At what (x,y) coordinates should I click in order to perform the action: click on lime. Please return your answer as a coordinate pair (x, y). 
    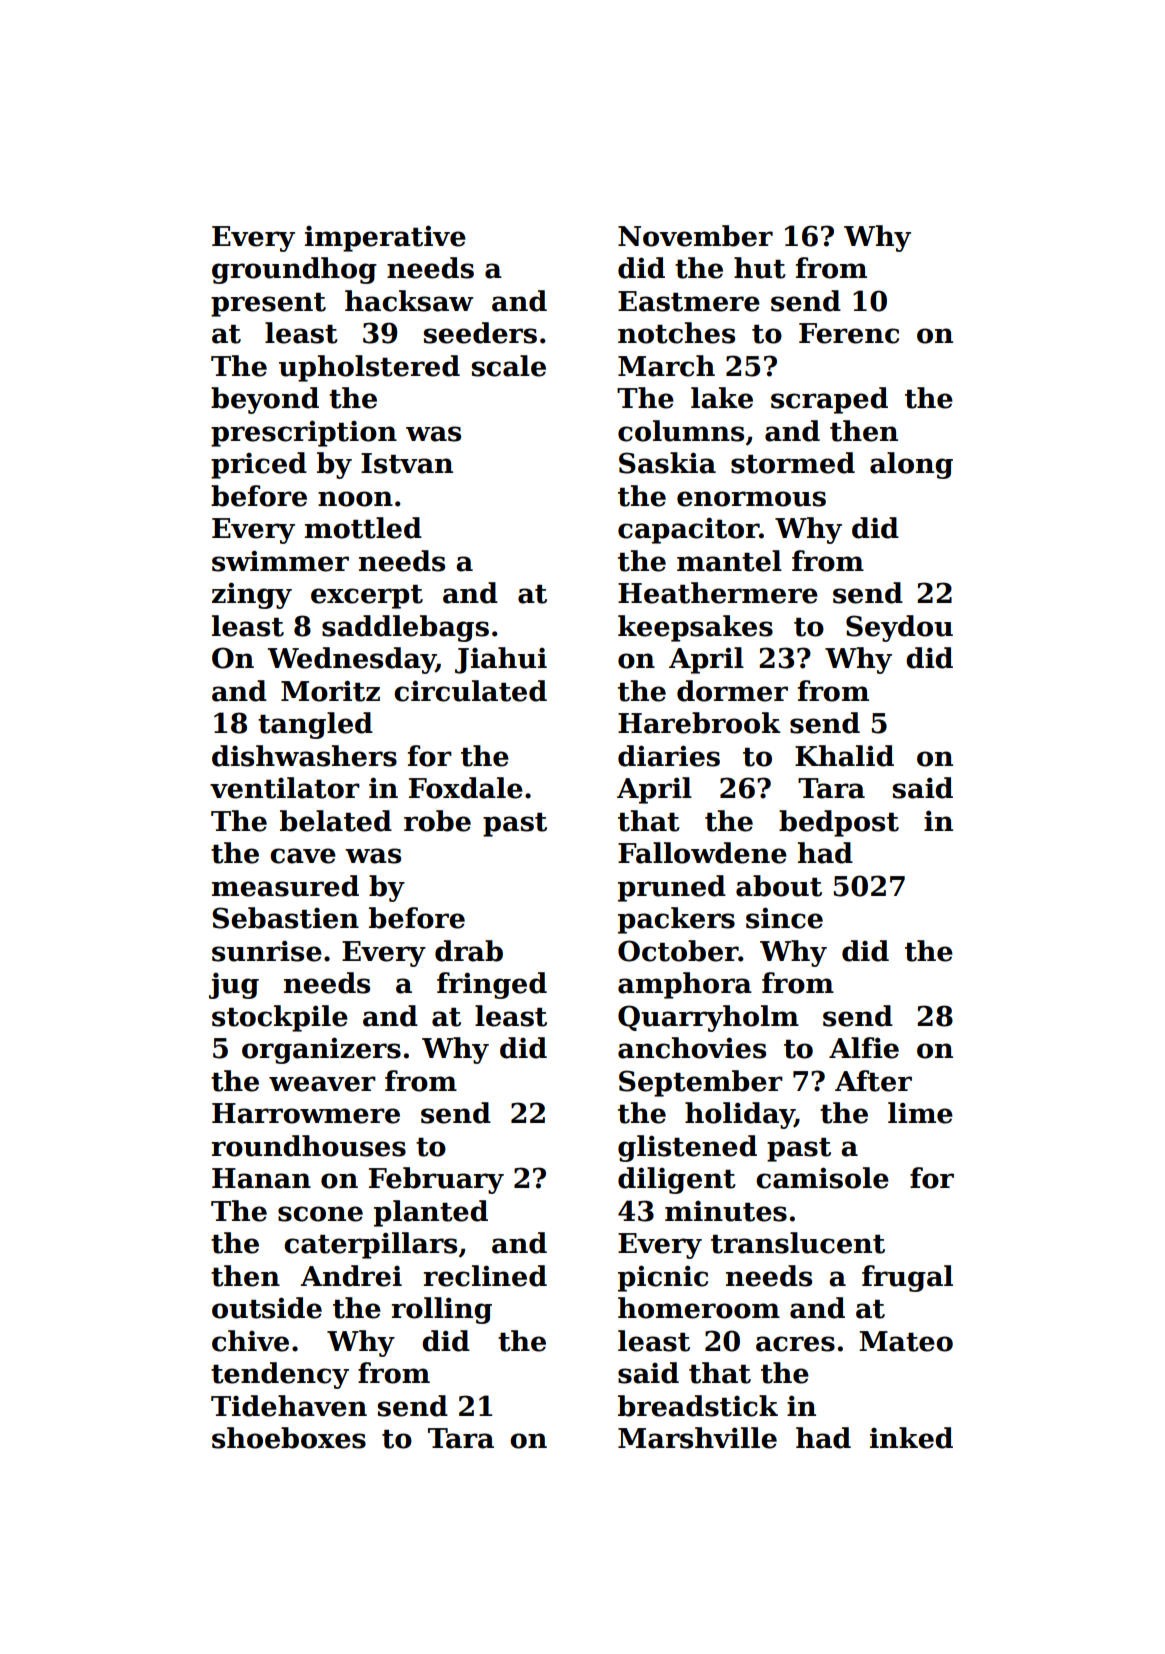
    Looking at the image, I should click on (920, 1113).
